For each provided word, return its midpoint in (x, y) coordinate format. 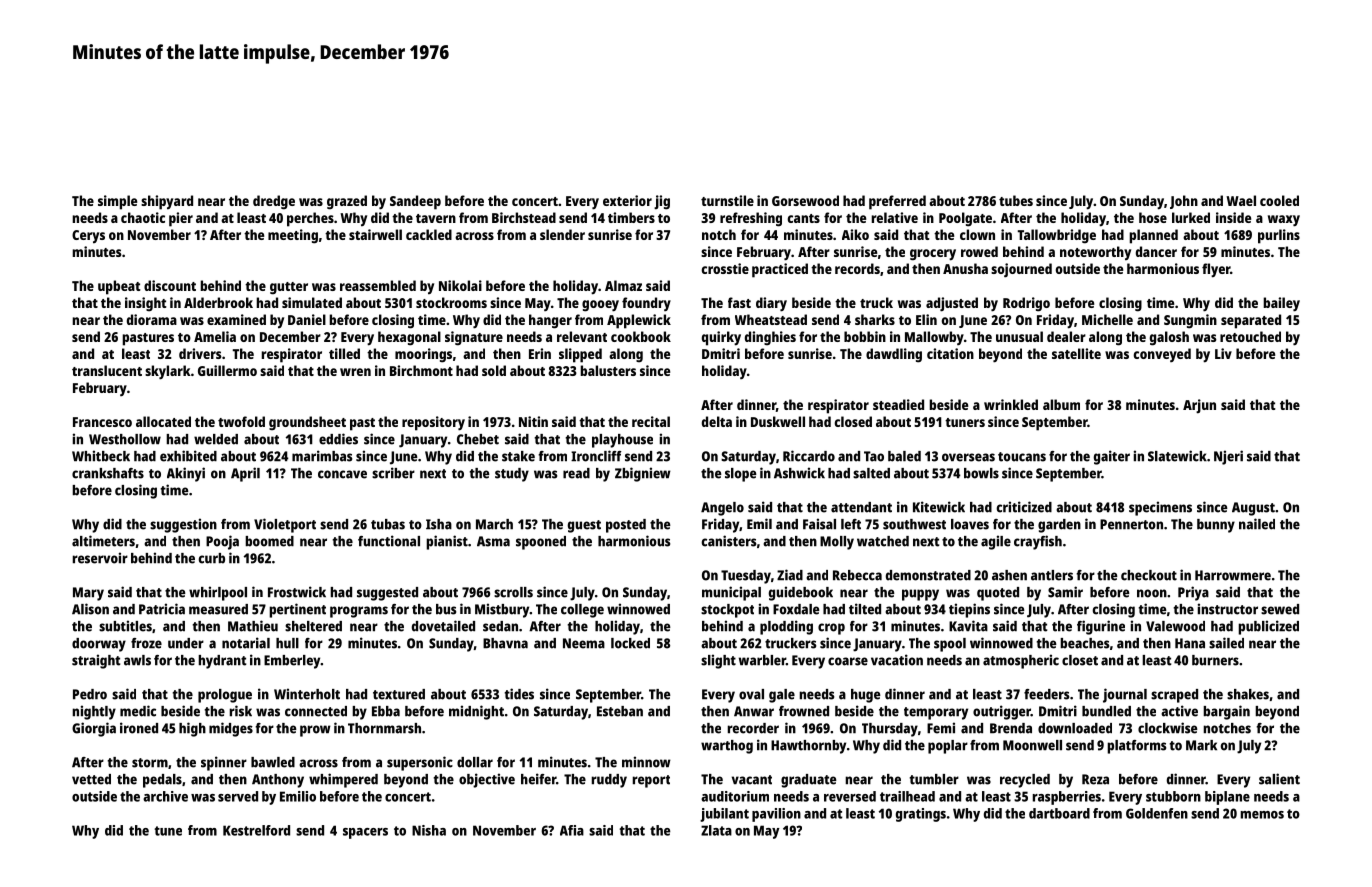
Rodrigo (1026, 304)
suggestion (183, 525)
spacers (365, 833)
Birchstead (524, 217)
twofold (241, 421)
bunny (1216, 526)
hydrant (222, 662)
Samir (1065, 592)
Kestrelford (256, 830)
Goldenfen (1157, 813)
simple (117, 202)
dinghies (770, 338)
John (1184, 202)
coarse (848, 661)
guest (584, 526)
